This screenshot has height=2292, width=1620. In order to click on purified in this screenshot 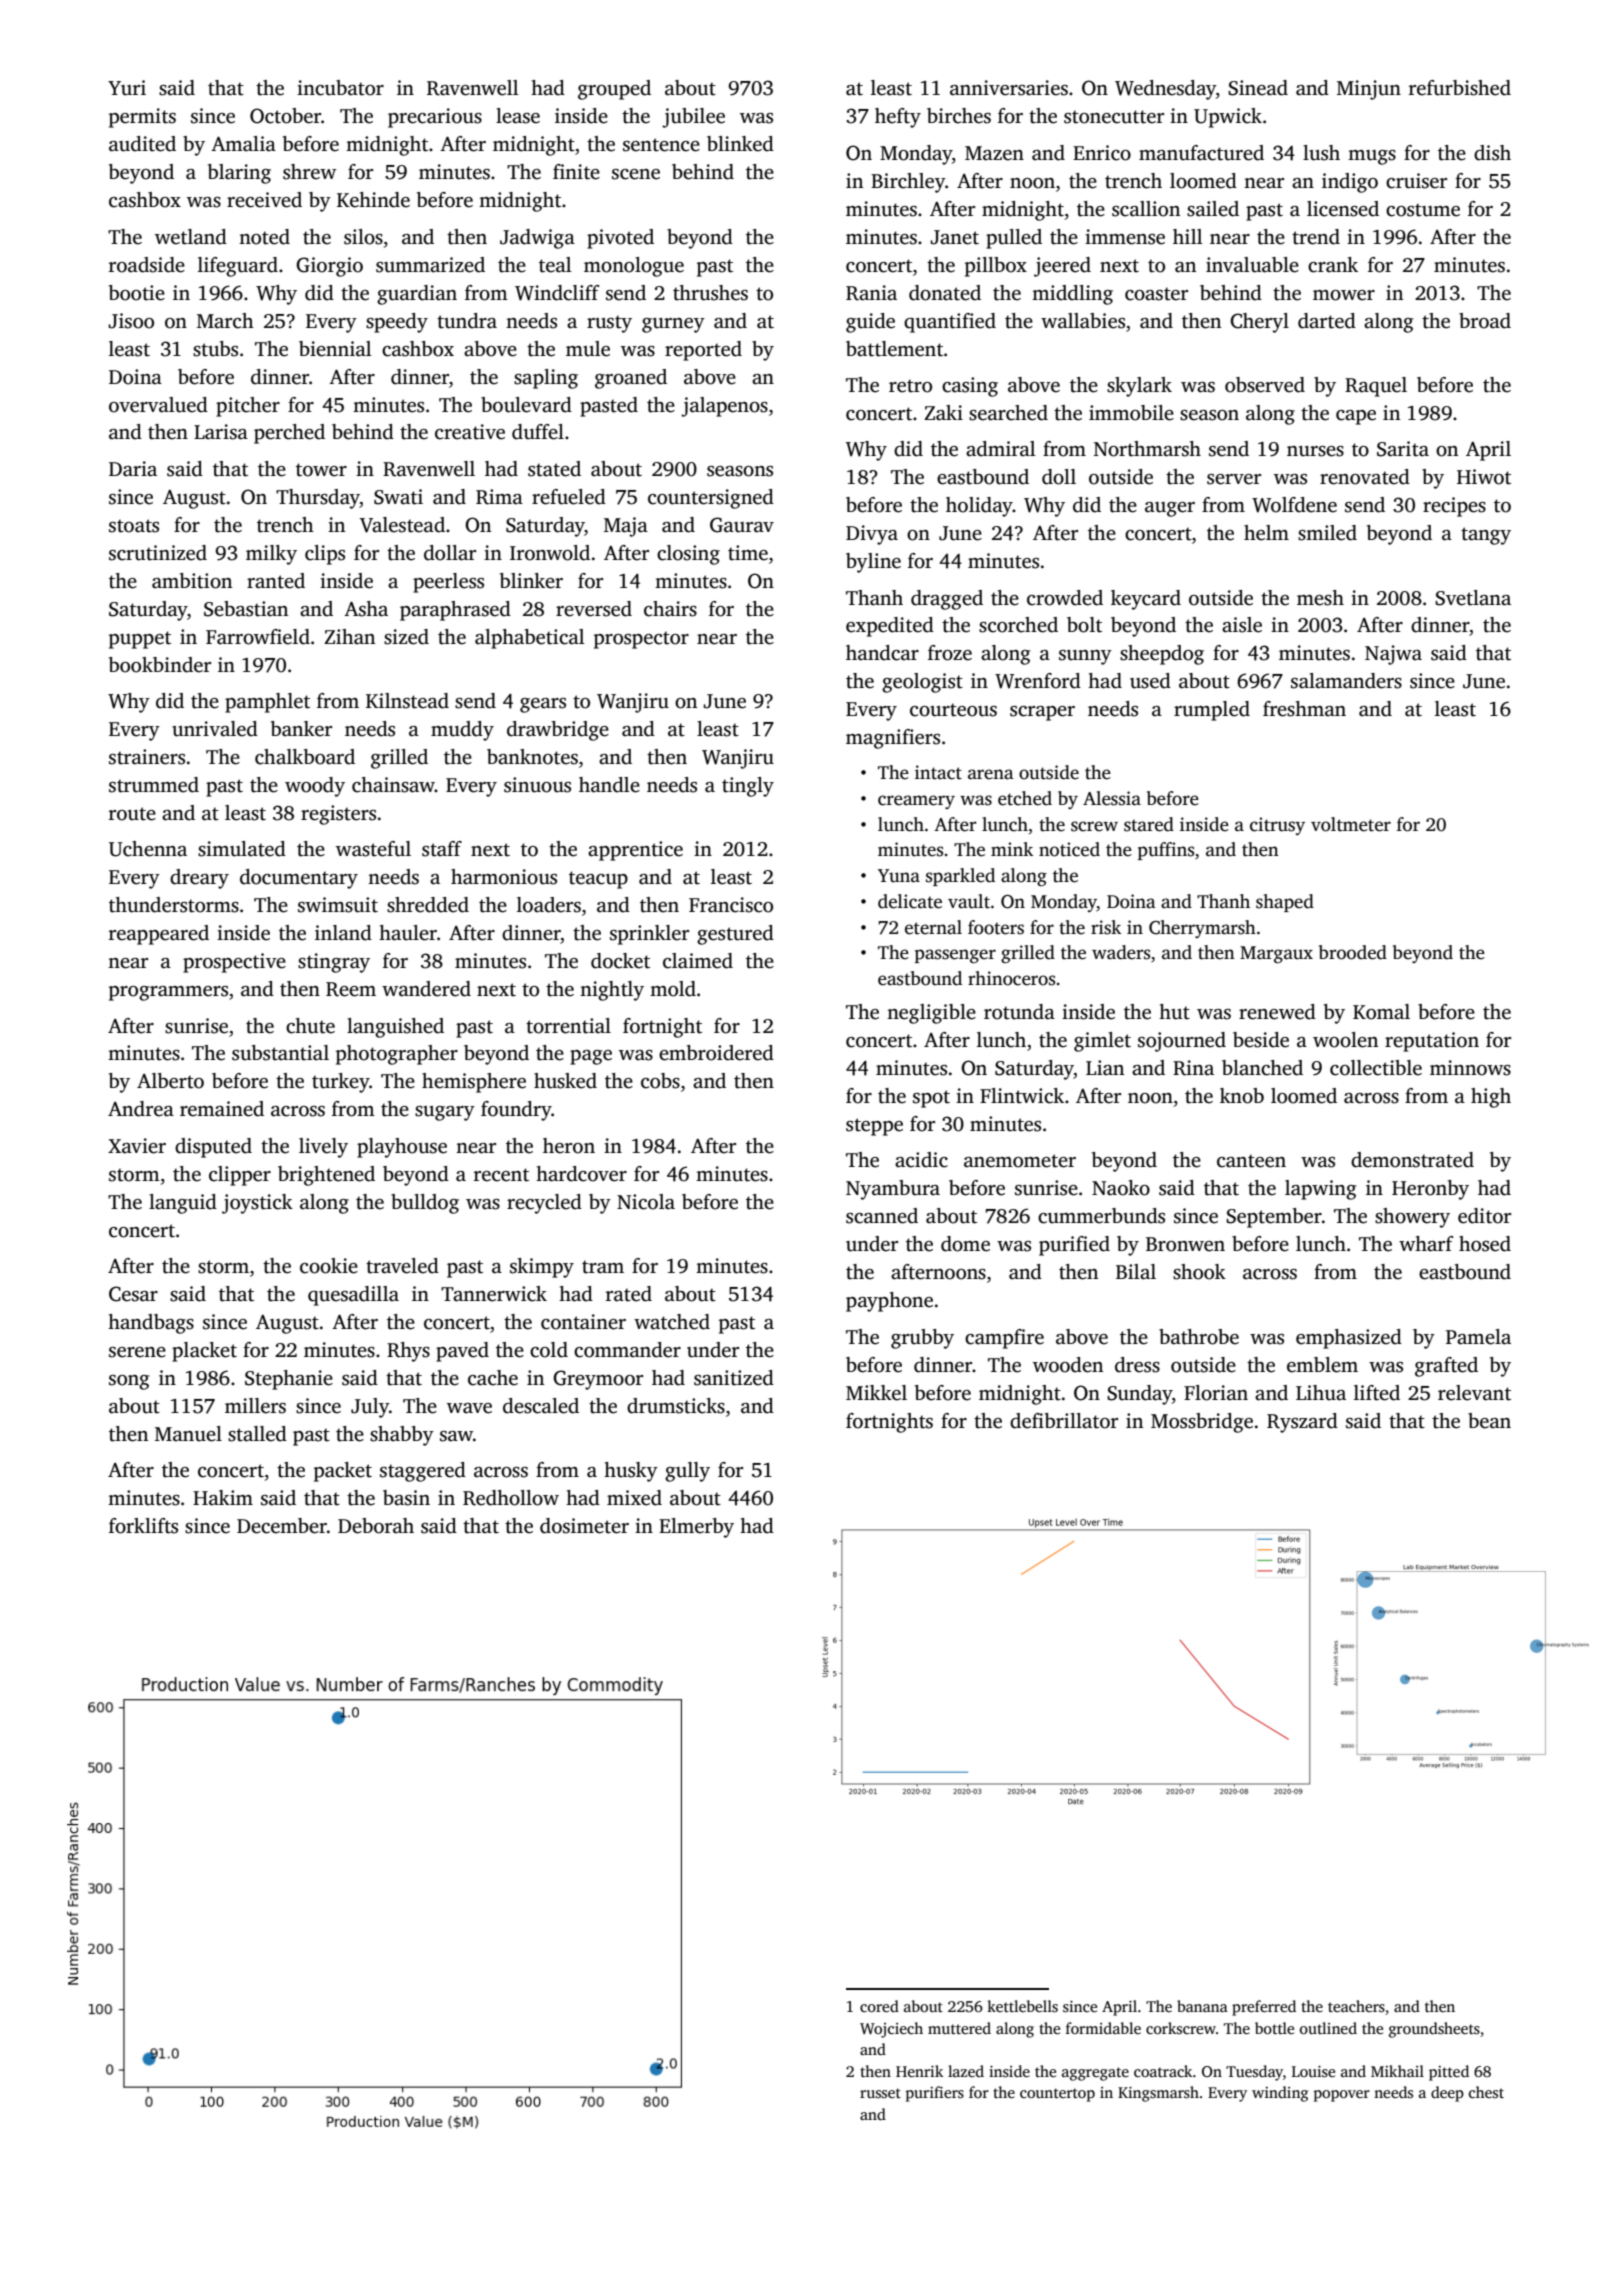, I will do `click(1074, 1246)`.
